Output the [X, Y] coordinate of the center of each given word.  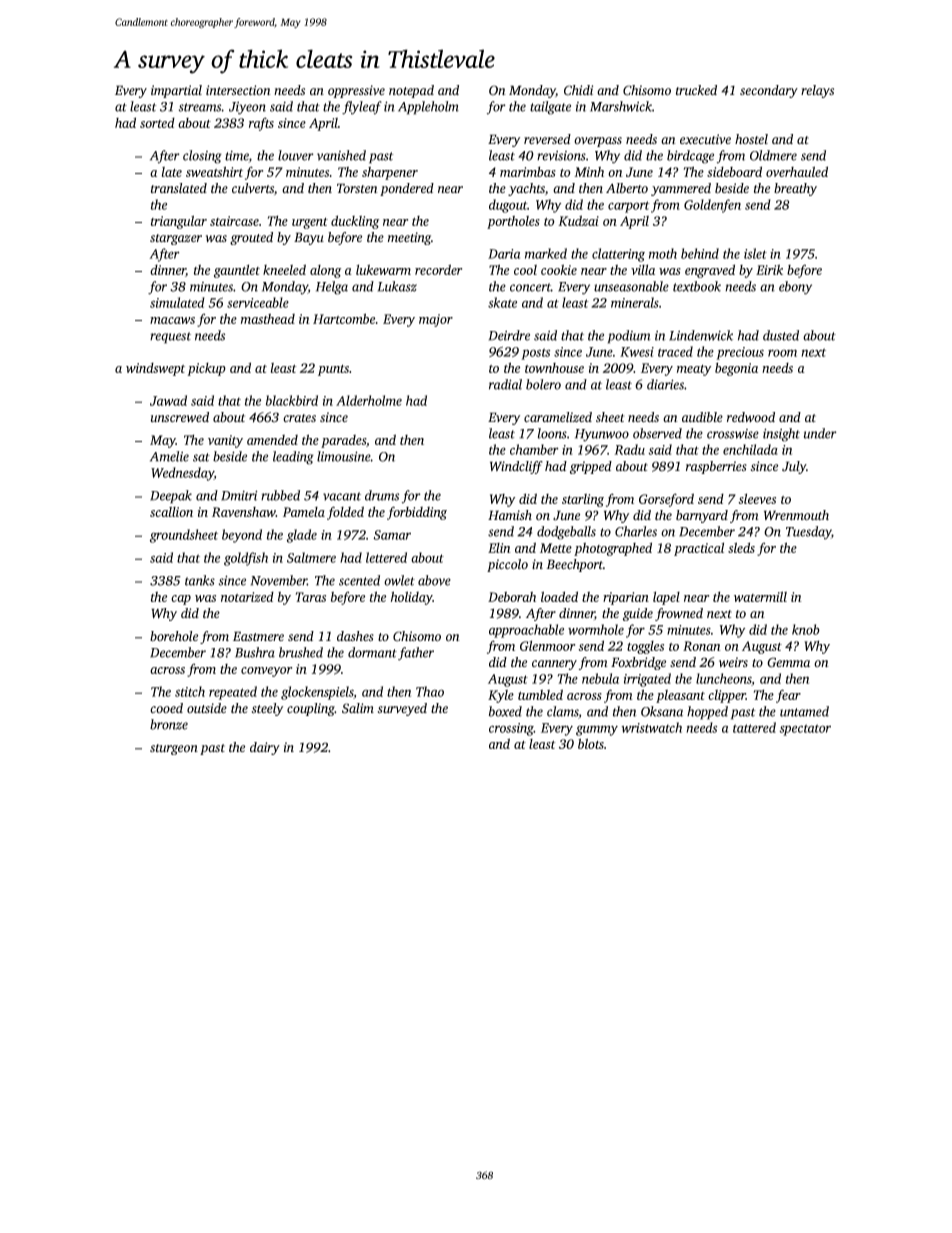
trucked [696, 90]
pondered [407, 189]
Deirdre [509, 335]
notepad [411, 91]
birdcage [690, 157]
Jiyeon [247, 108]
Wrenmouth [796, 515]
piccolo [507, 565]
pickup [206, 369]
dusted [781, 335]
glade [302, 536]
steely [267, 709]
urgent [310, 223]
